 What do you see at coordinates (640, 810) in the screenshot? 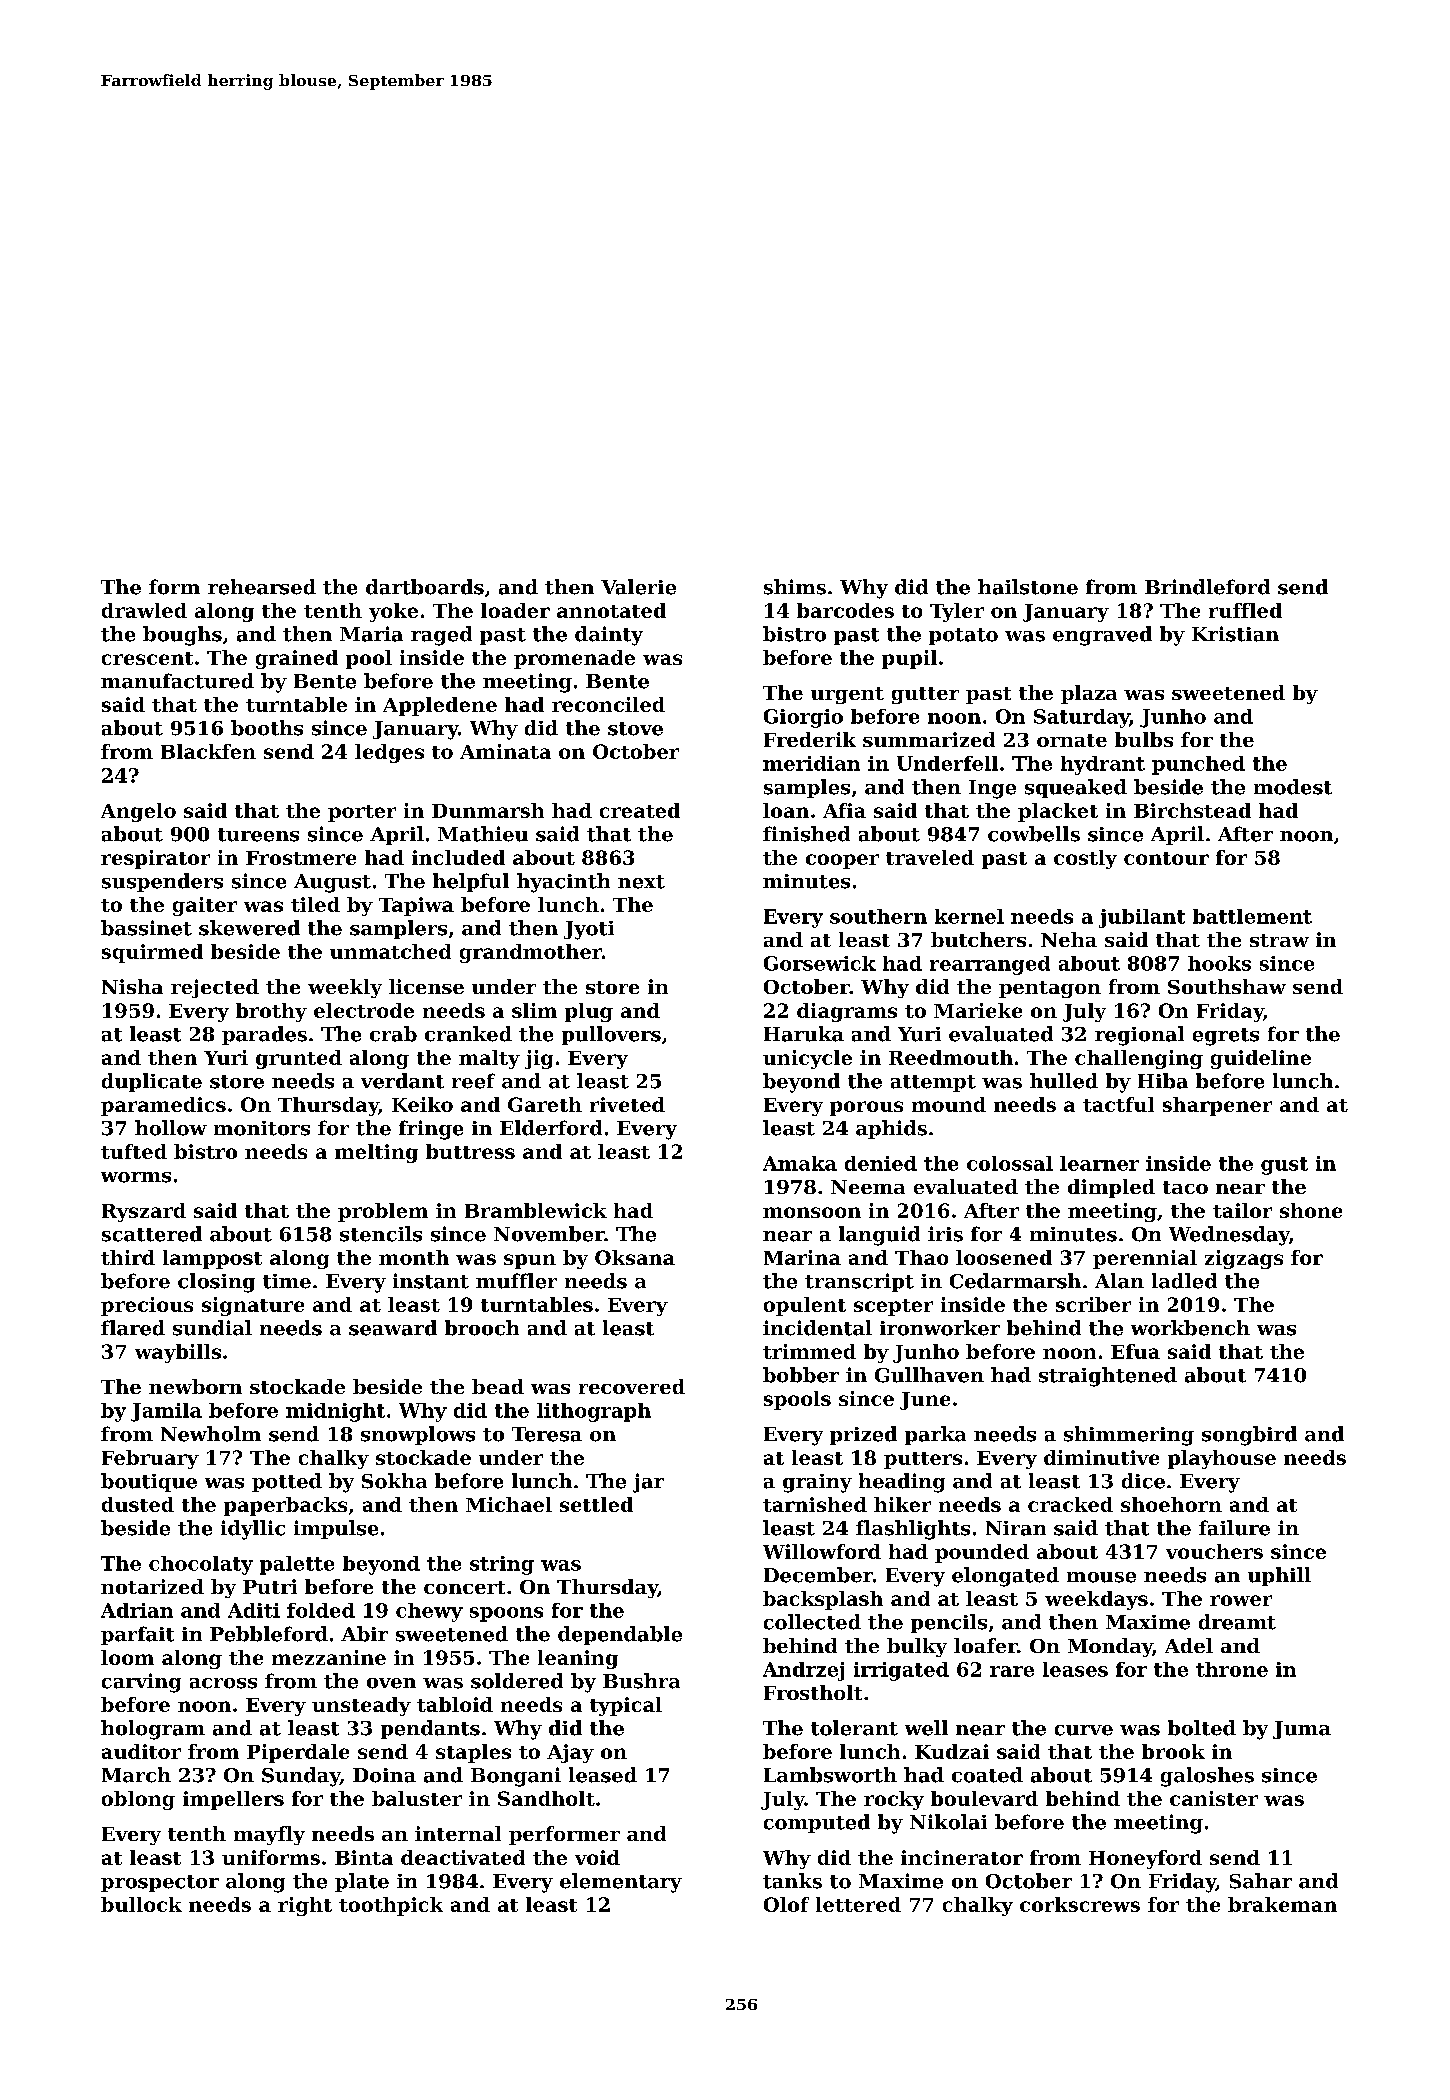
I see `created` at bounding box center [640, 810].
